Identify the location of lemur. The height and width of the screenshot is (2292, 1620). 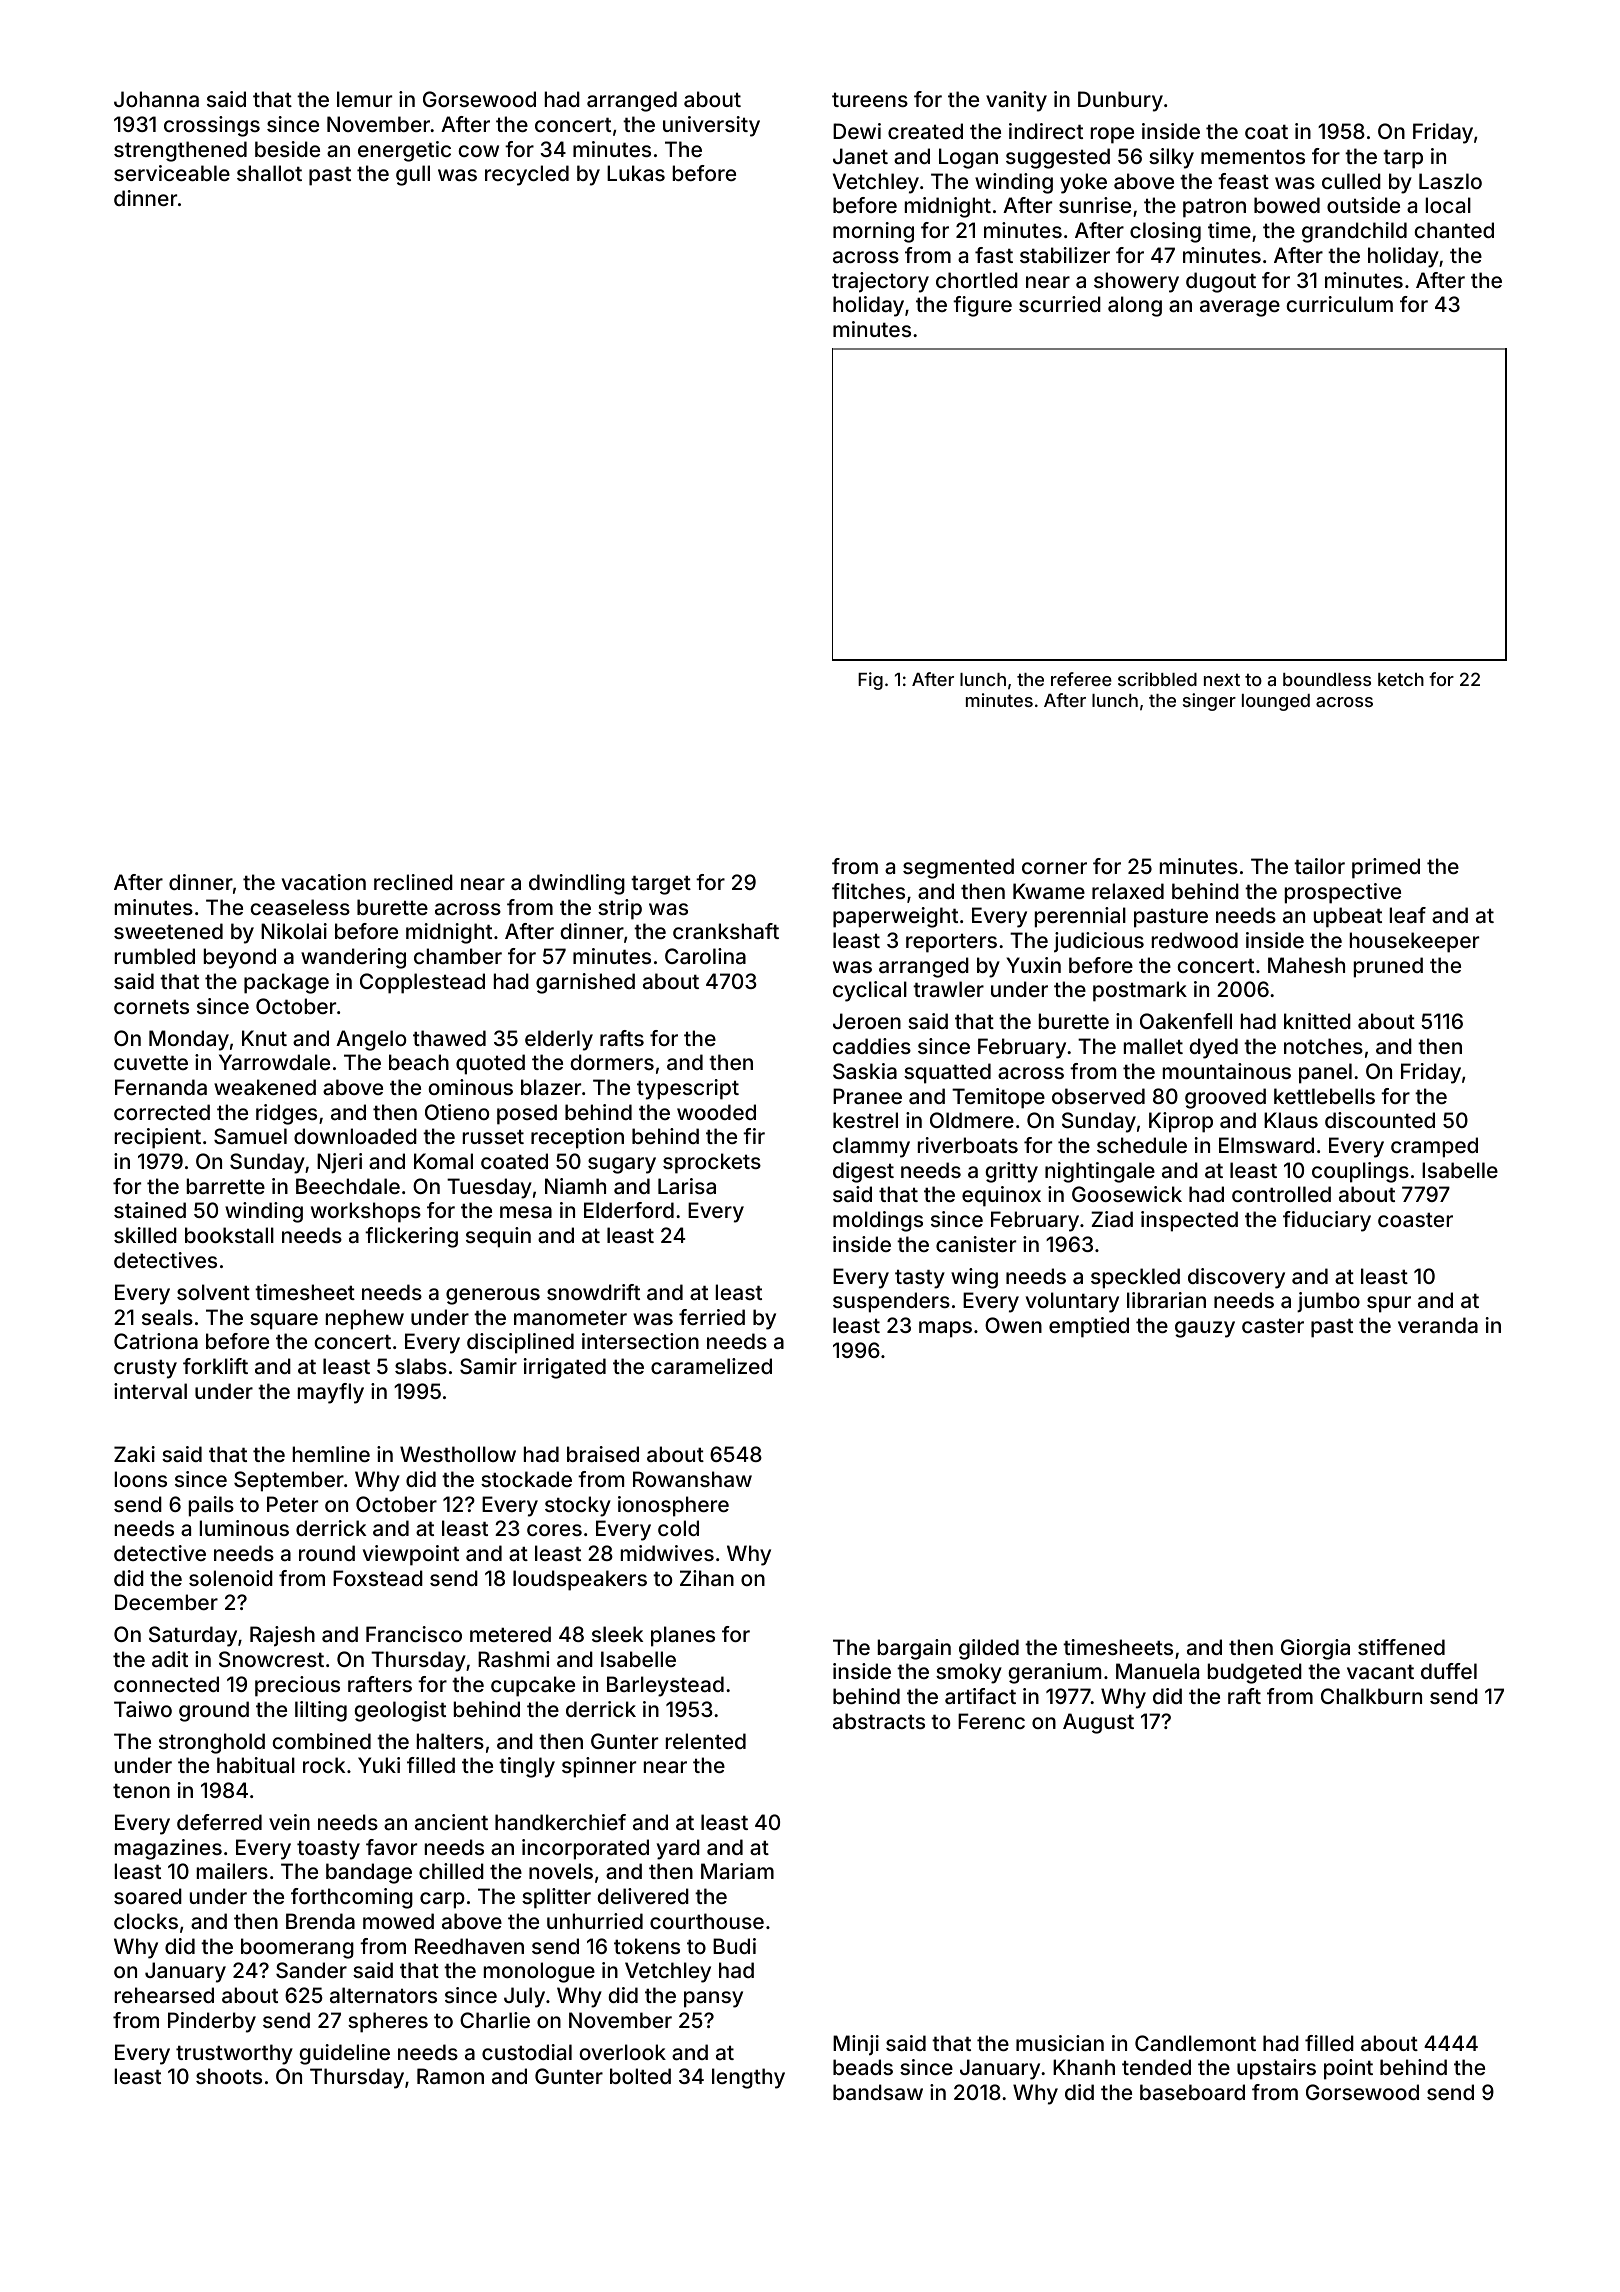
(364, 99).
